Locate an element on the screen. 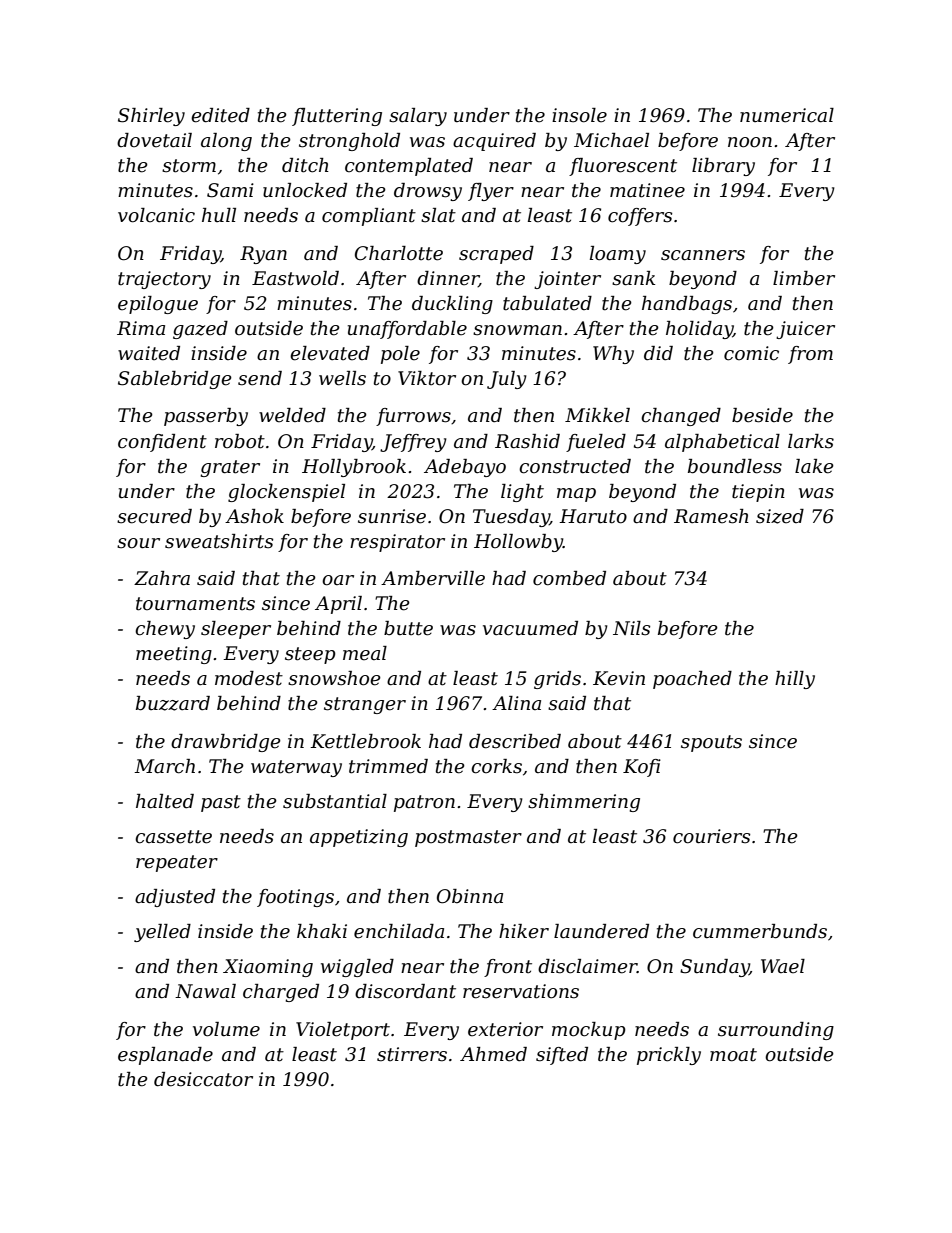  respirator is located at coordinates (397, 543).
